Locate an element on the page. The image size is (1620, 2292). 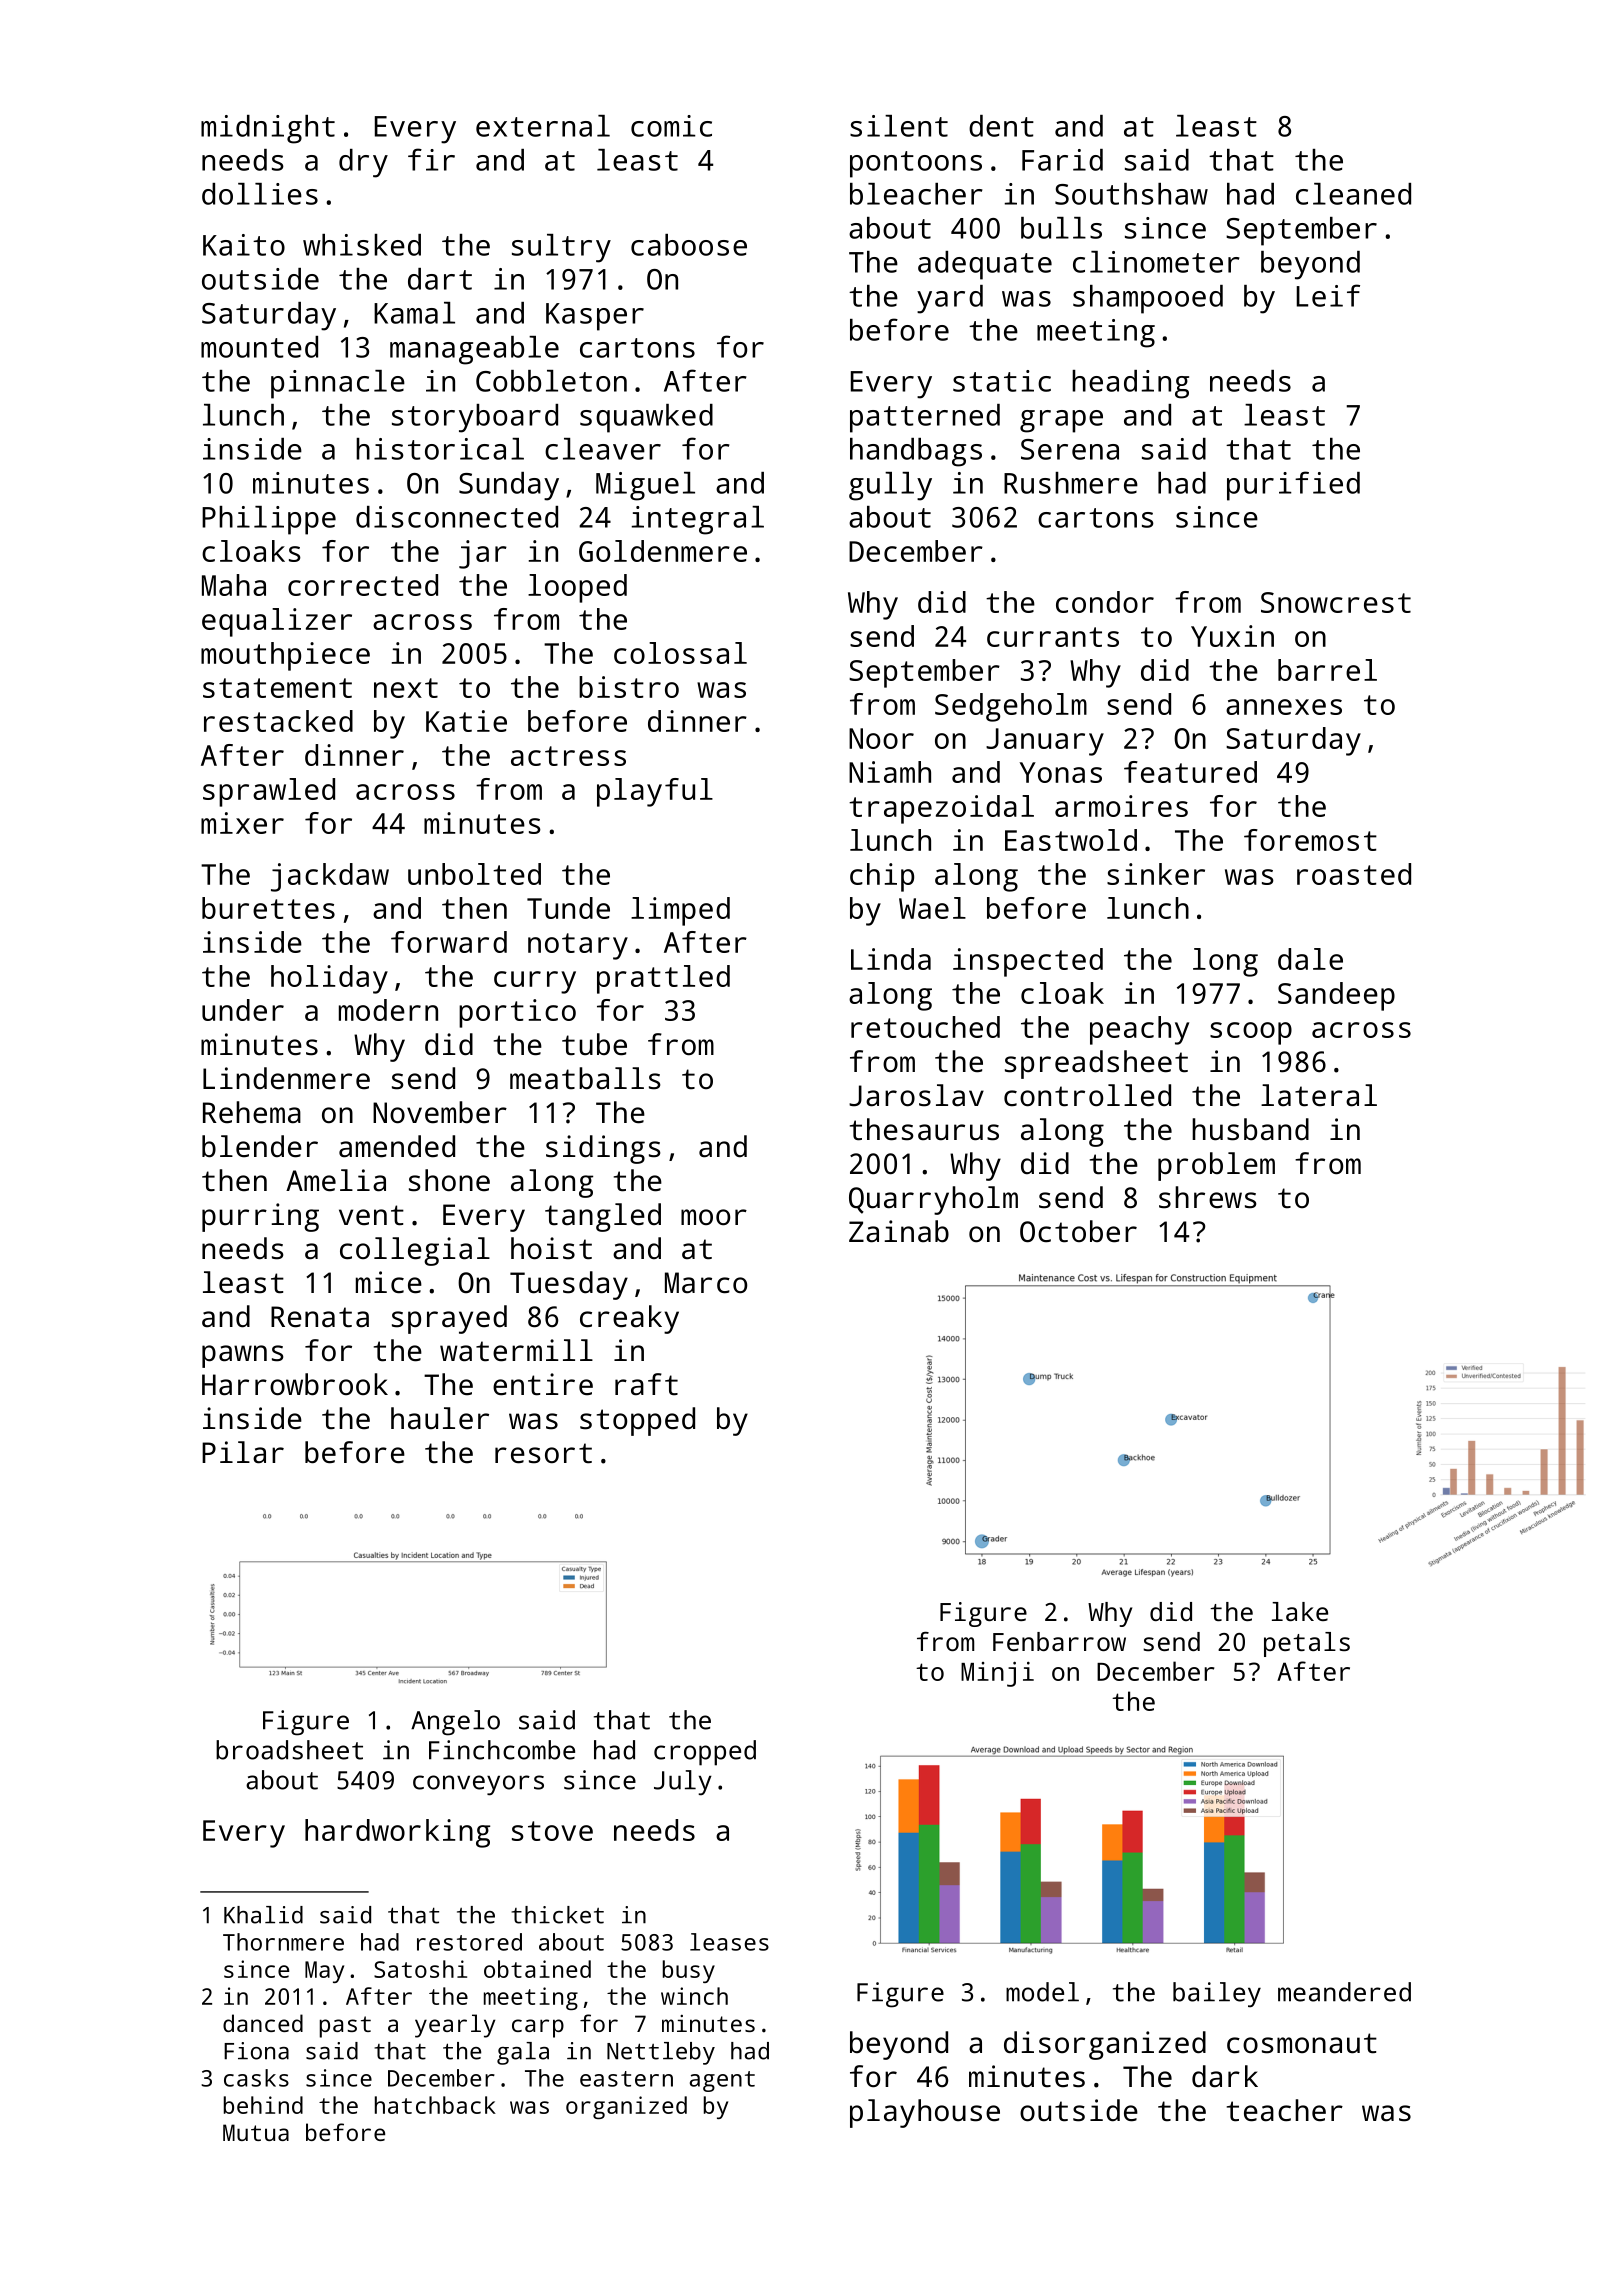
stopped is located at coordinates (637, 1421).
